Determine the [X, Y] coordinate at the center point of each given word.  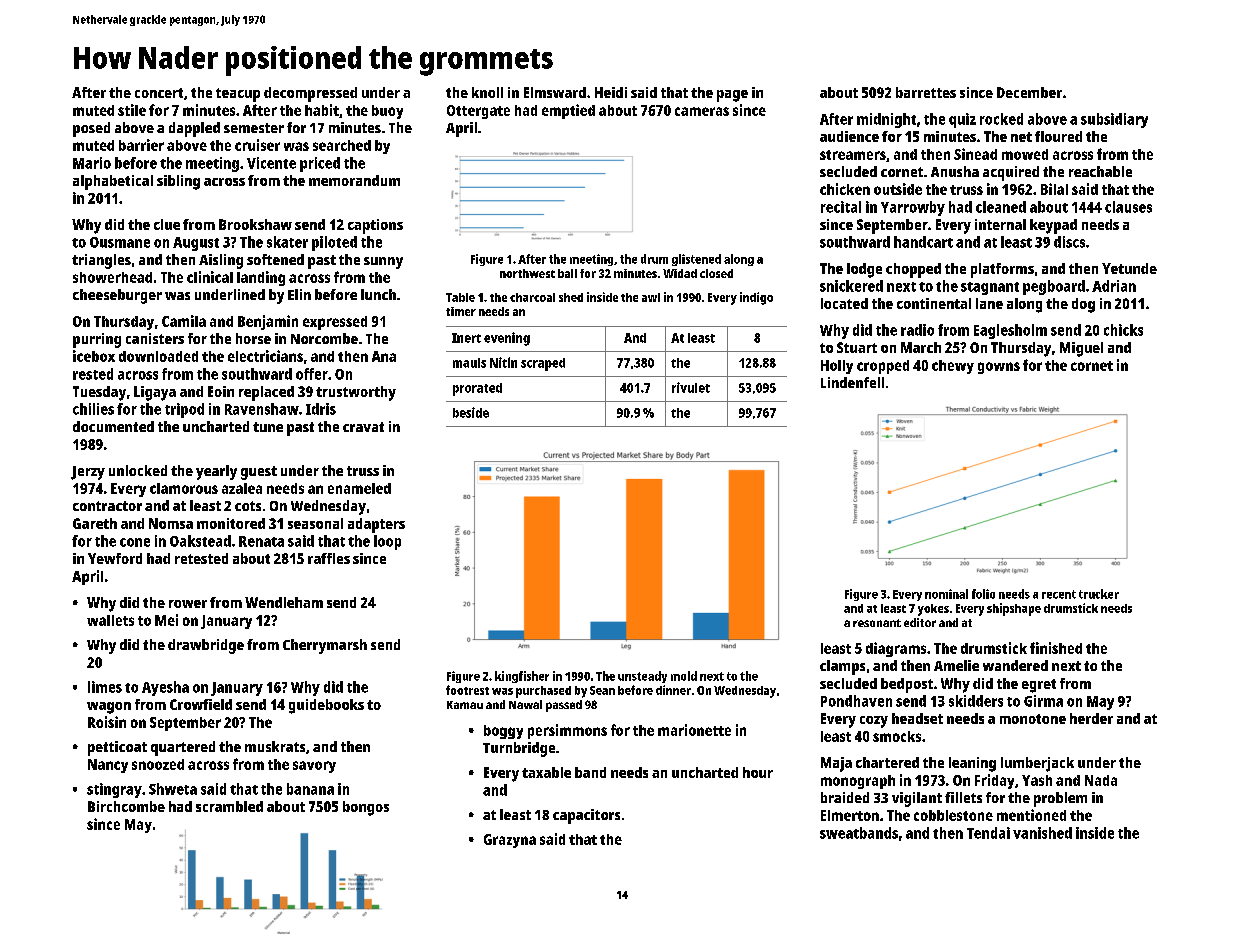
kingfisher [522, 677]
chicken [845, 189]
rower [188, 604]
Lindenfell [852, 382]
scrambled [229, 806]
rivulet [691, 387]
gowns [999, 368]
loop [387, 542]
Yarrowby [913, 208]
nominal [946, 594]
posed [91, 129]
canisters [155, 338]
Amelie [956, 665]
